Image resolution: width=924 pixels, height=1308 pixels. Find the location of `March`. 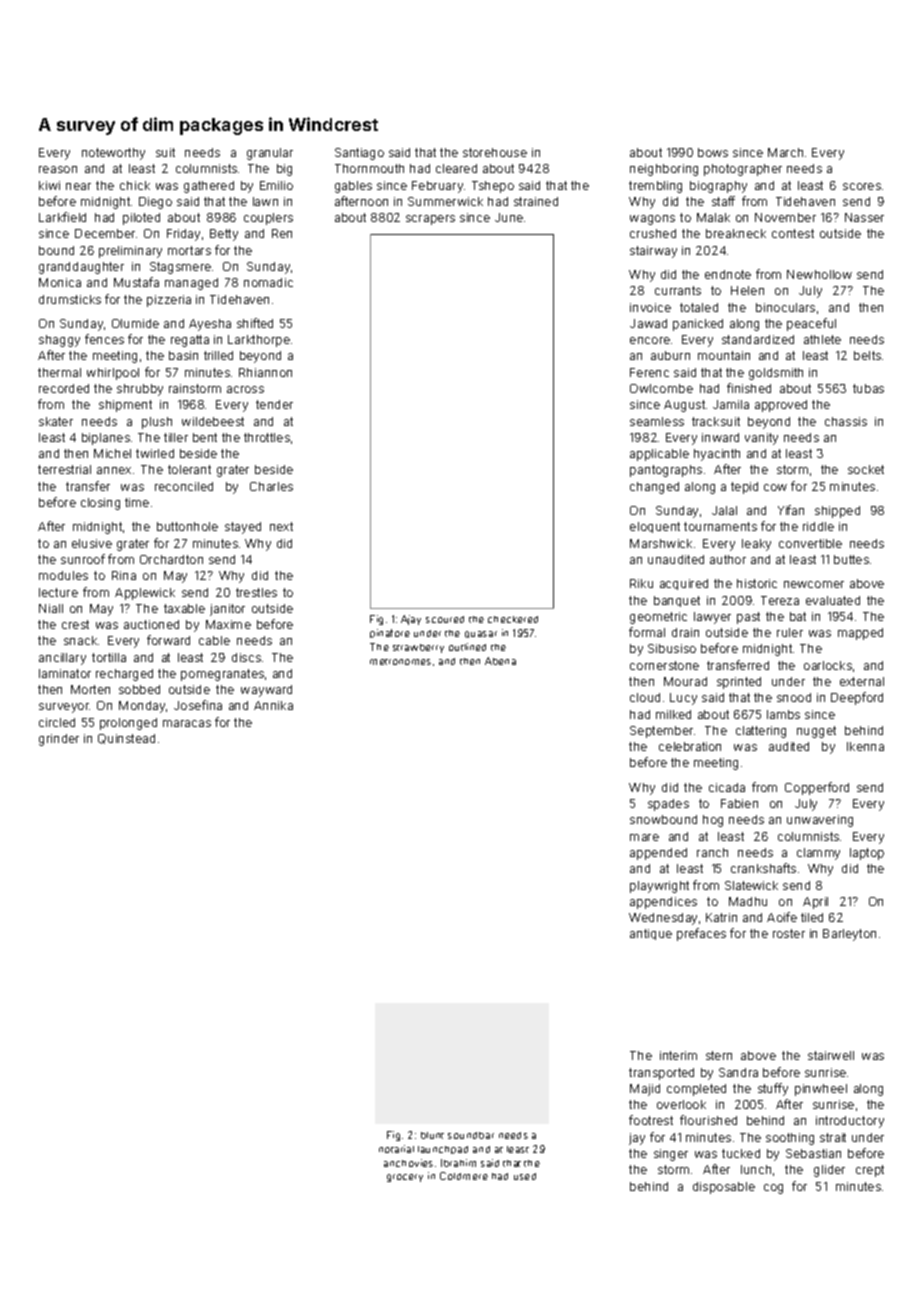

March is located at coordinates (785, 152).
